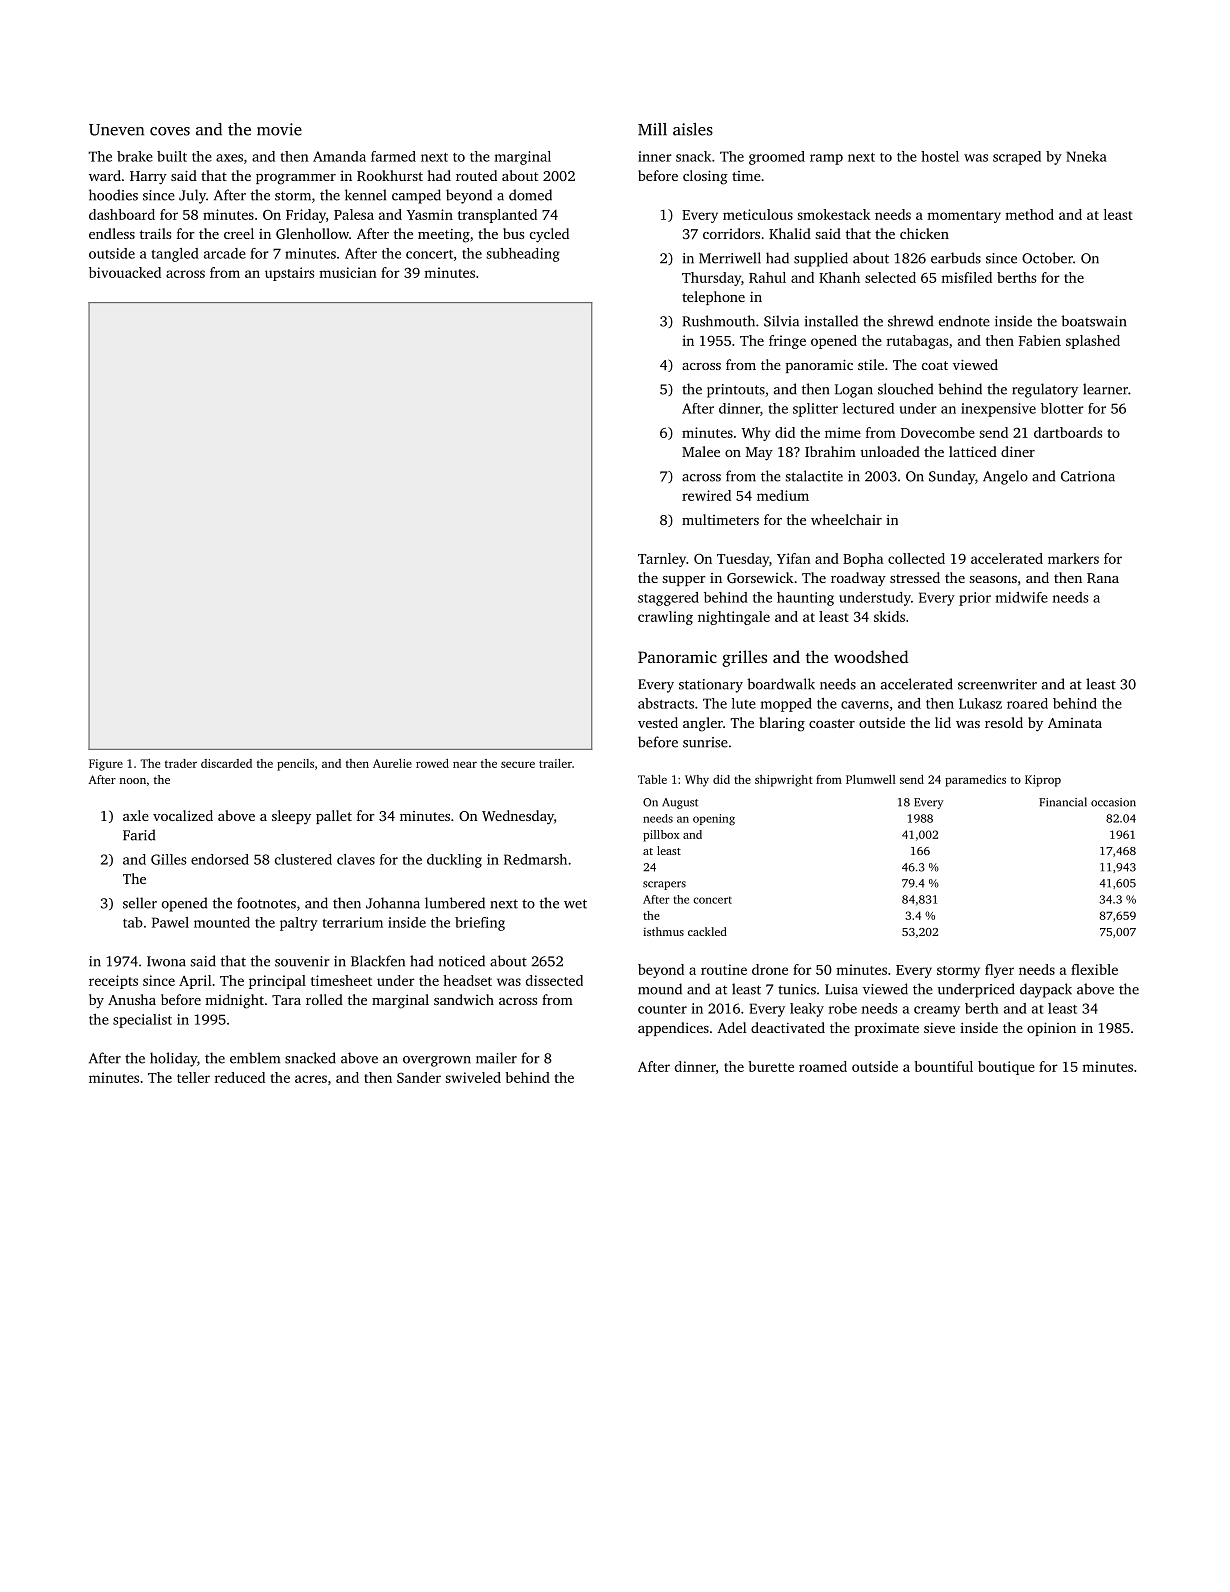 This document has width=1230, height=1592. I want to click on reduced, so click(240, 1077).
